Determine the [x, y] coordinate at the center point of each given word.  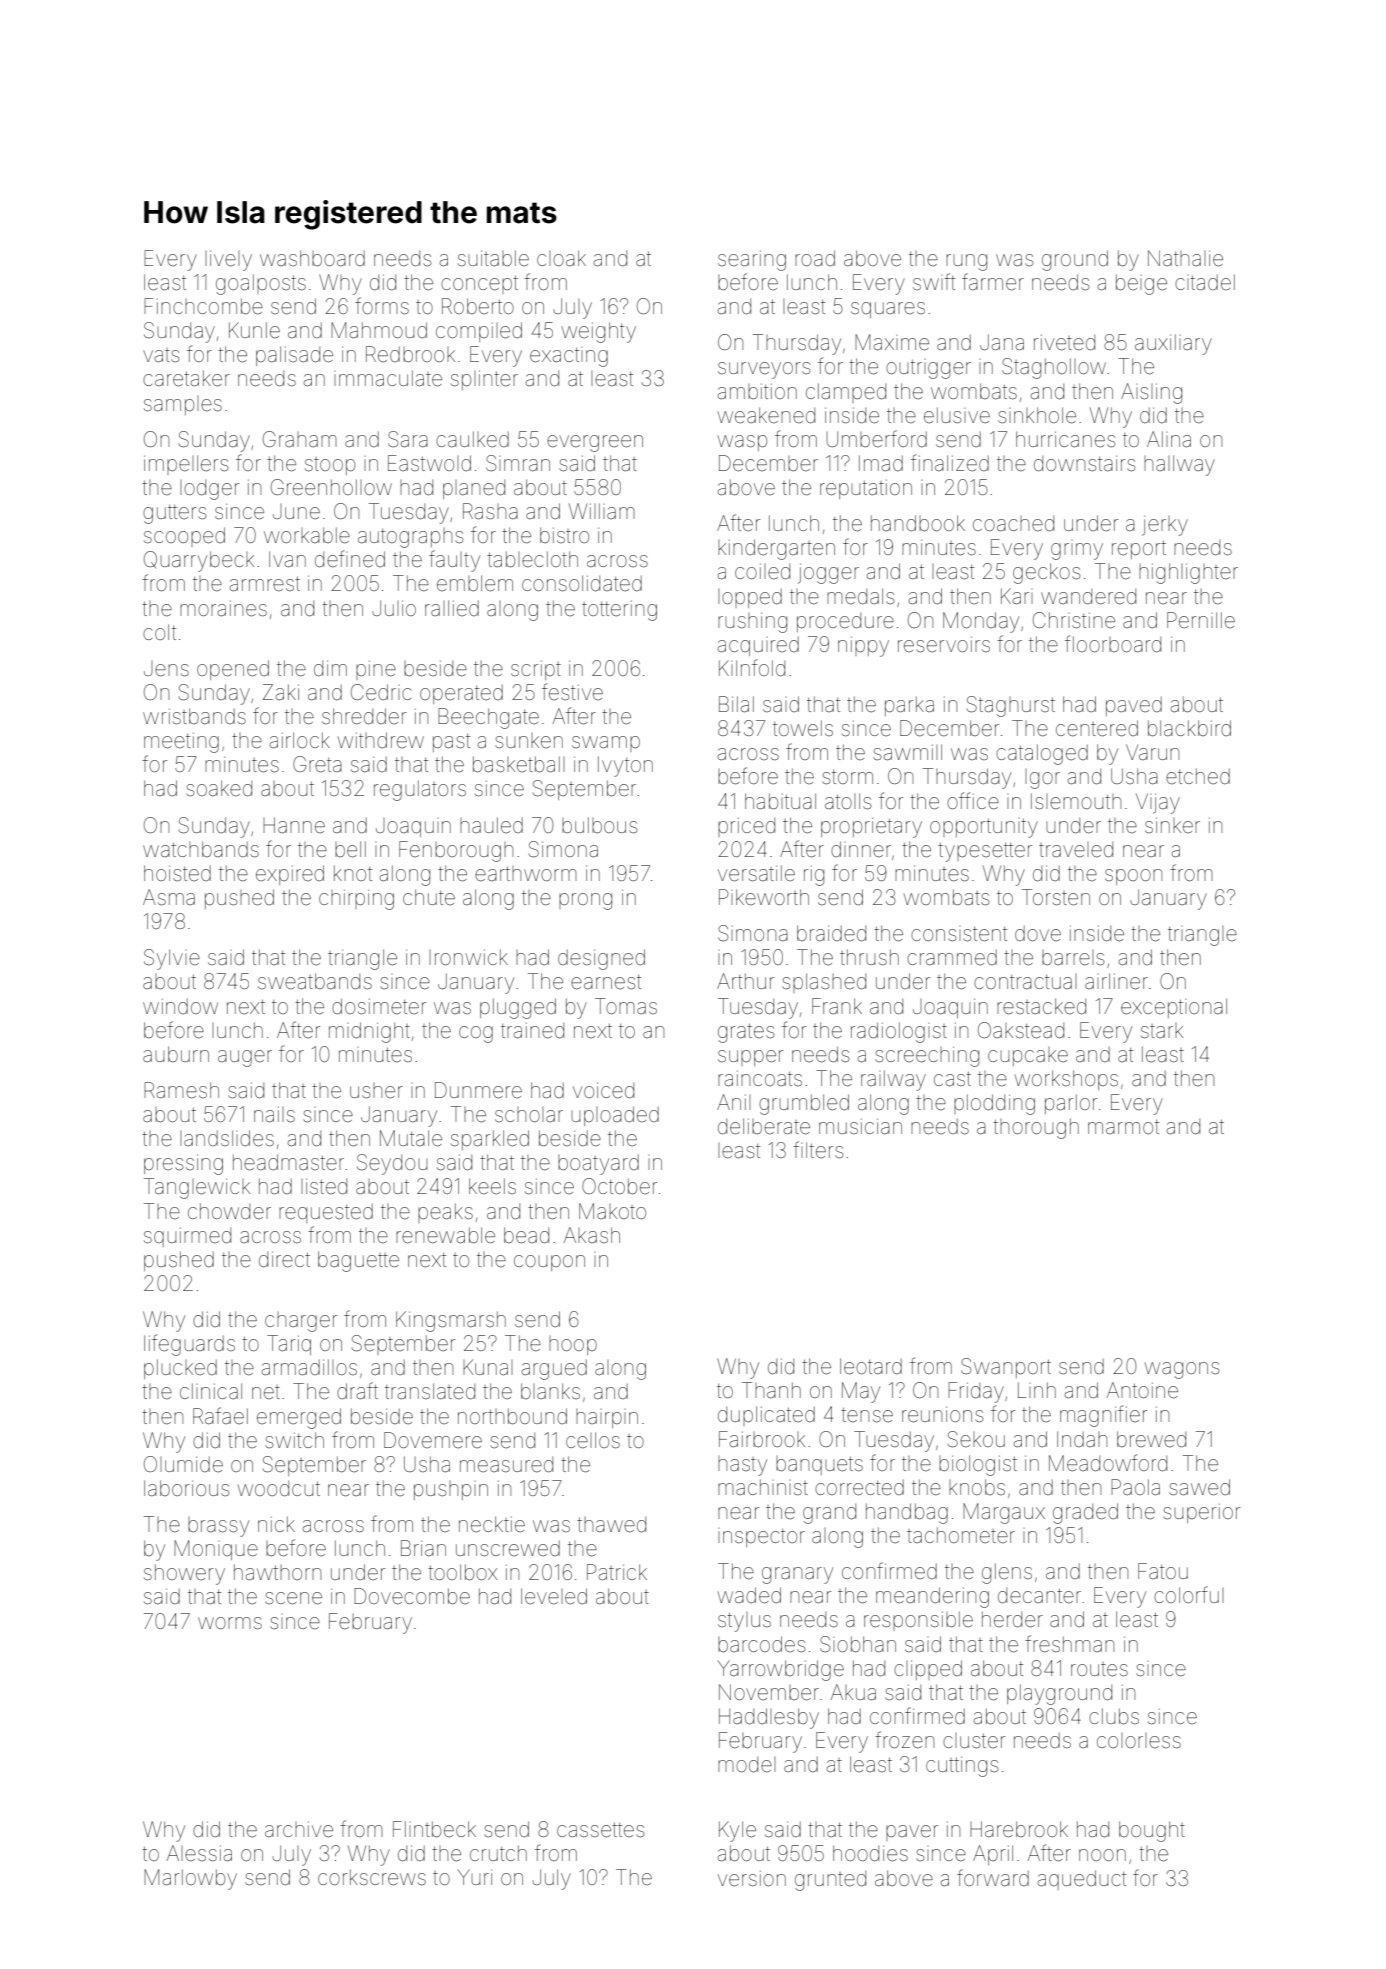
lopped [750, 598]
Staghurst [1011, 706]
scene [293, 1598]
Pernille [1201, 620]
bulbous [599, 825]
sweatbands [315, 981]
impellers [186, 465]
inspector [761, 1537]
